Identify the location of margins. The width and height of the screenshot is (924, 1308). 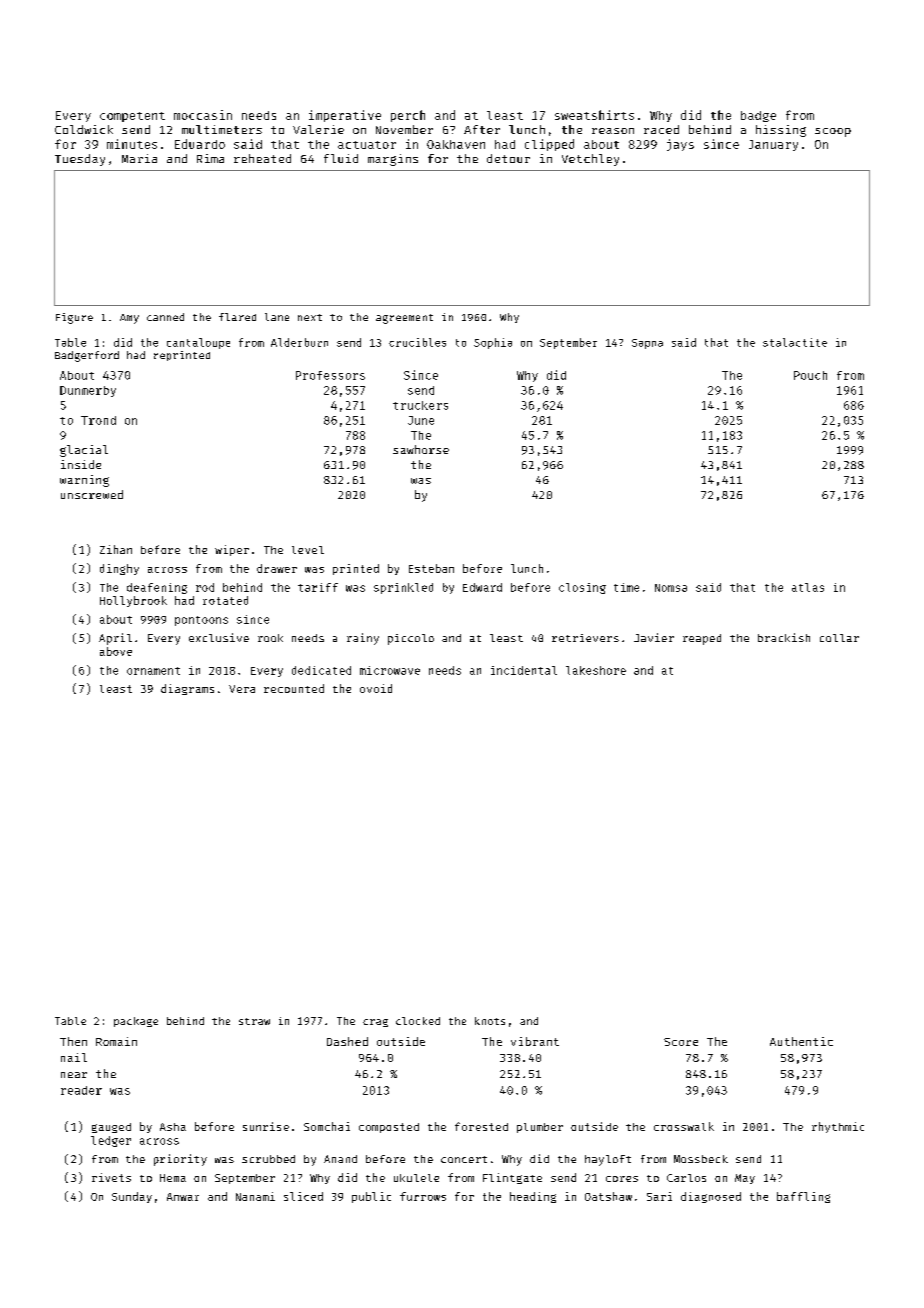
(393, 160).
